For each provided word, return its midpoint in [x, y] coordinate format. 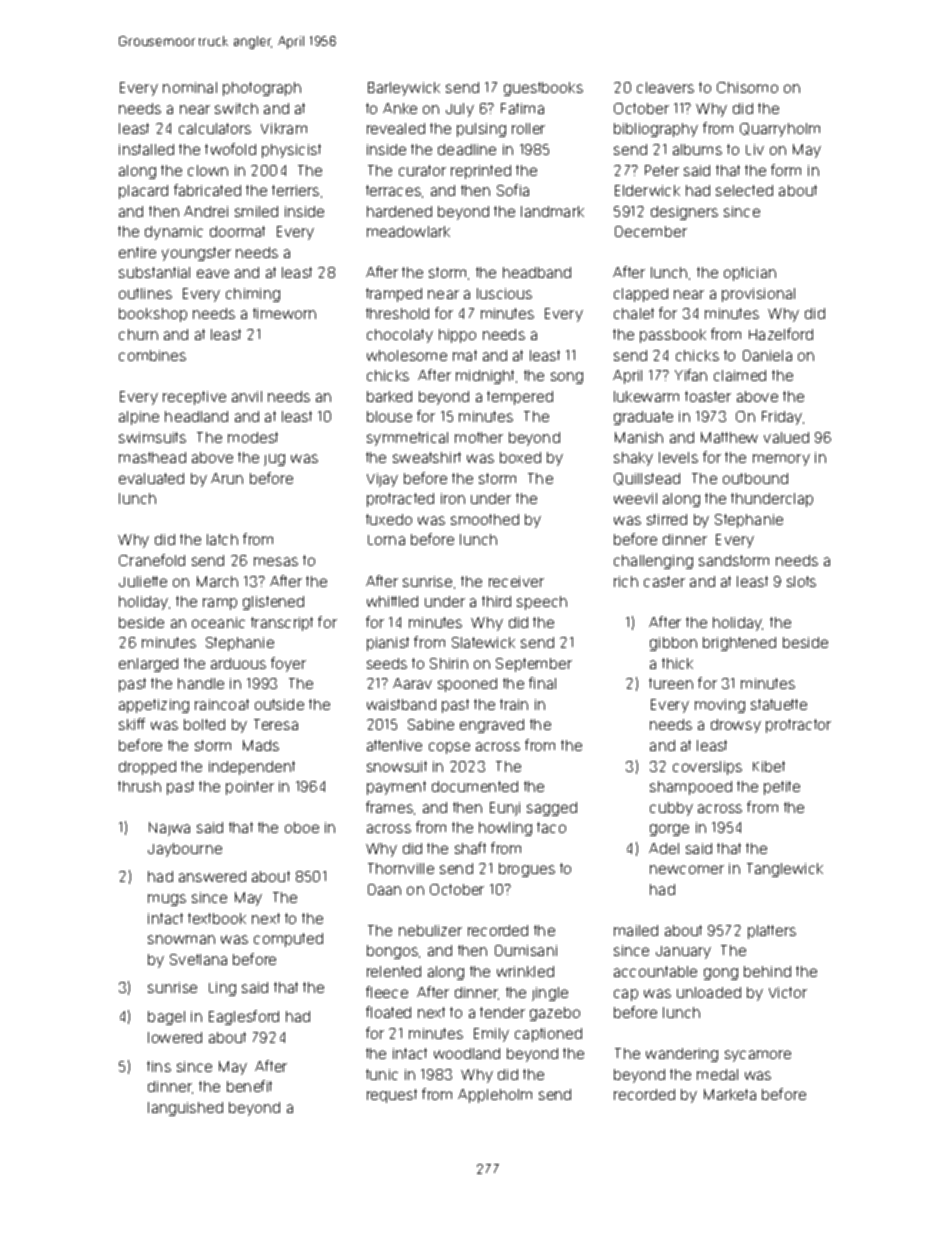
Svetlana [198, 959]
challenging [653, 562]
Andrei [206, 211]
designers [684, 213]
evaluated [151, 478]
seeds [387, 663]
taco [551, 827]
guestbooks [543, 89]
